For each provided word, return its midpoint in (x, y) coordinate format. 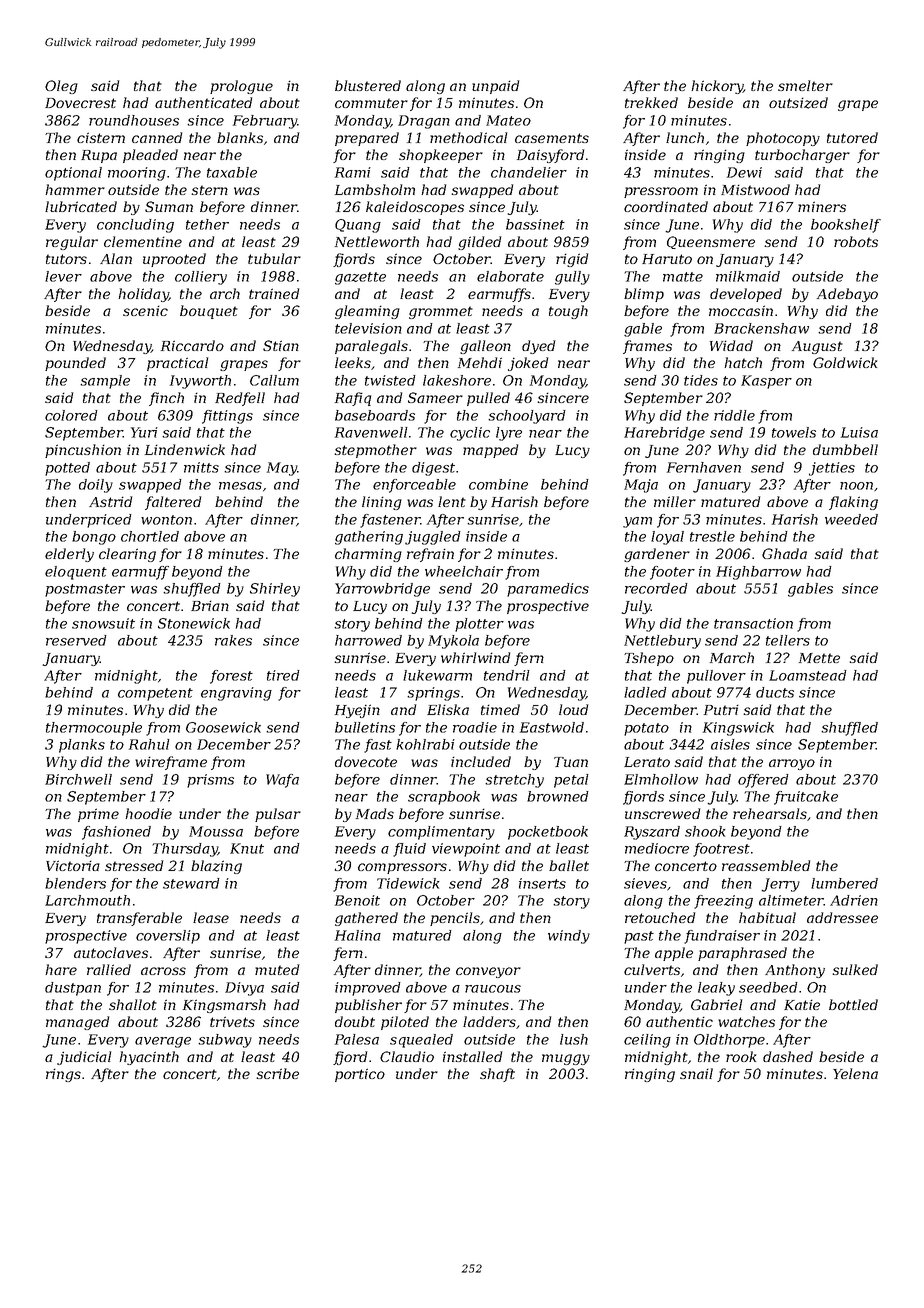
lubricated (81, 206)
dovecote (366, 761)
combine (498, 484)
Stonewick (194, 623)
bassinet (535, 224)
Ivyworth (200, 382)
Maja (641, 486)
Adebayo (847, 295)
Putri (721, 709)
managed (77, 1023)
